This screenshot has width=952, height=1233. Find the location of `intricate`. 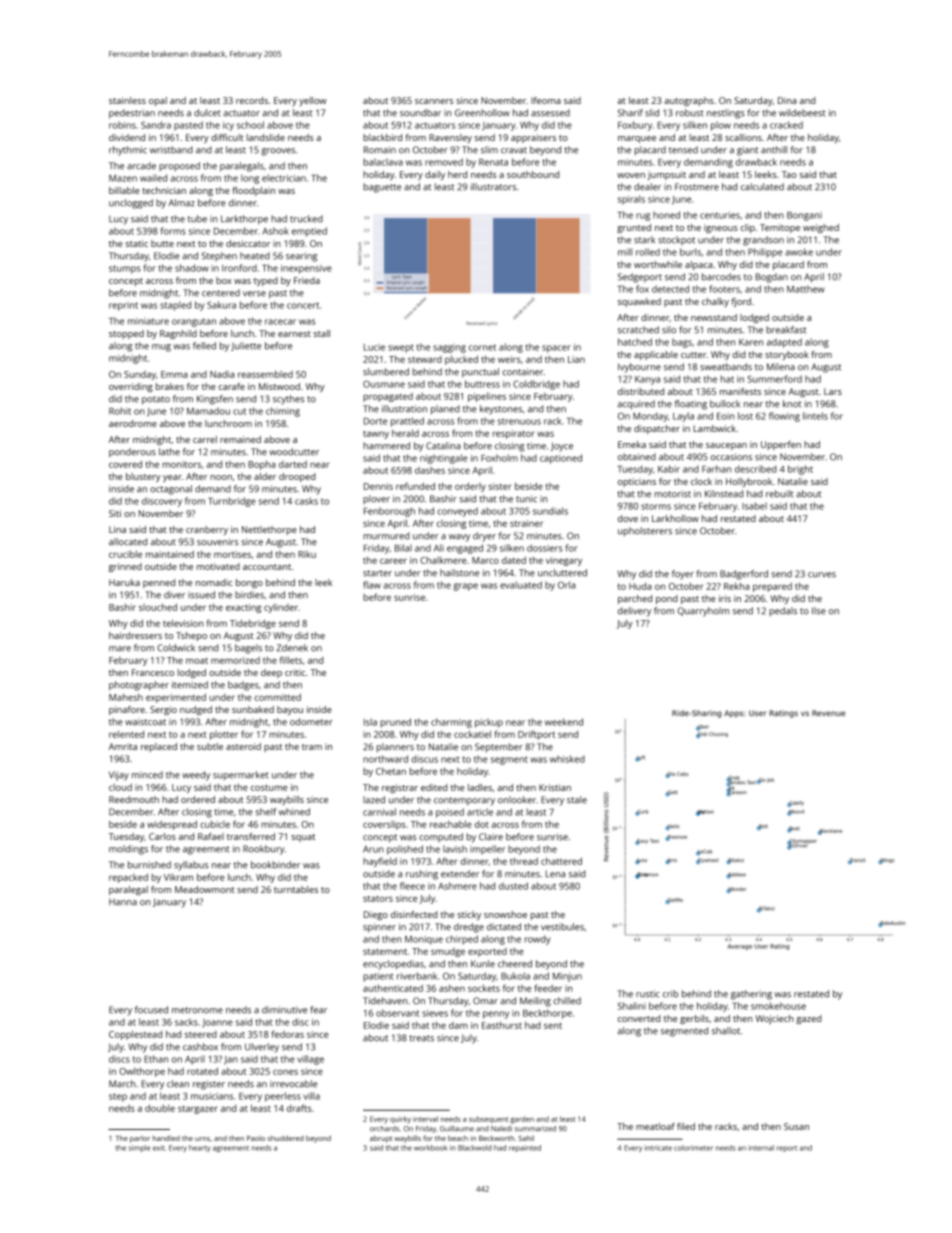

intricate is located at coordinates (658, 1148).
